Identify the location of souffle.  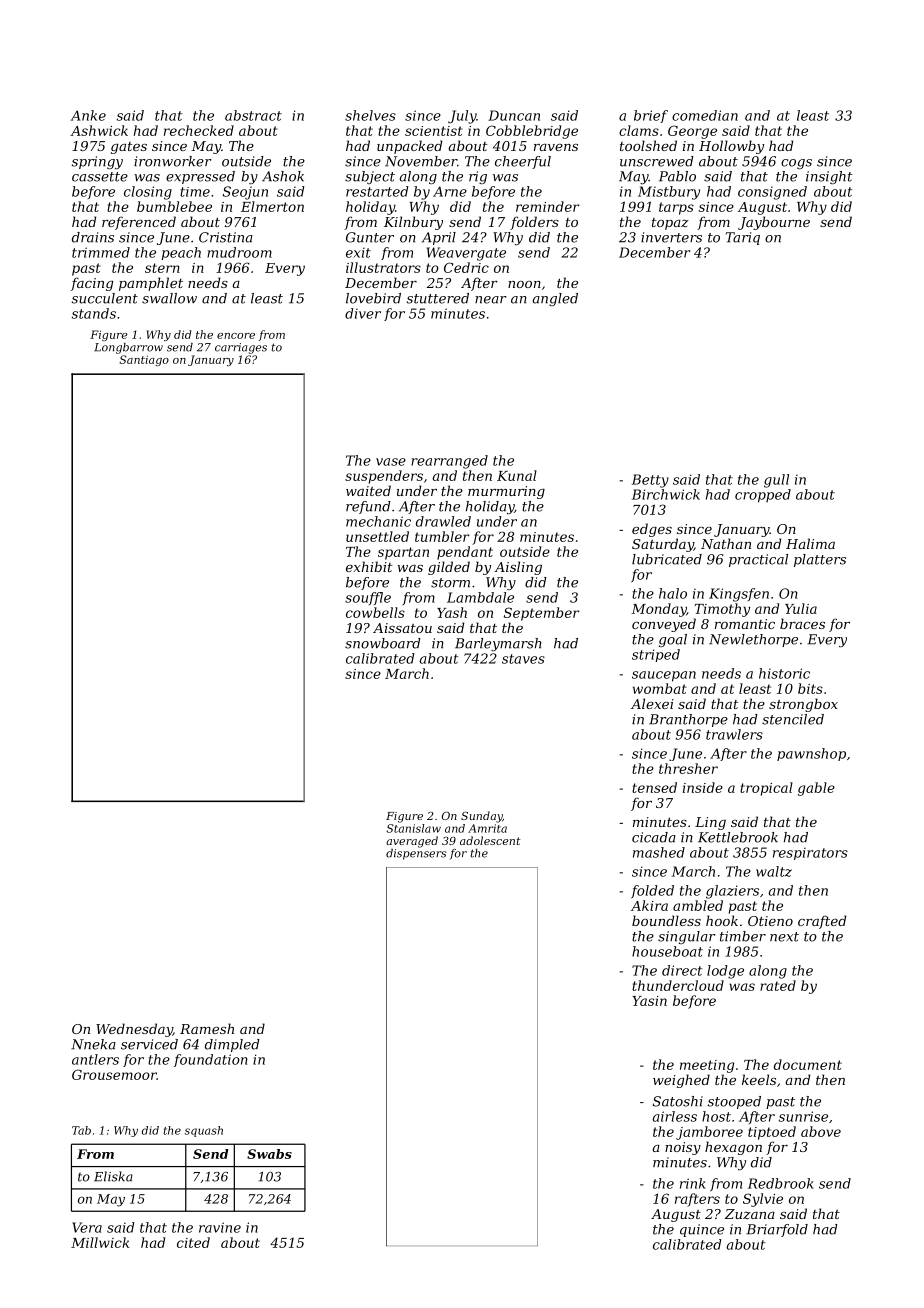
(368, 598).
